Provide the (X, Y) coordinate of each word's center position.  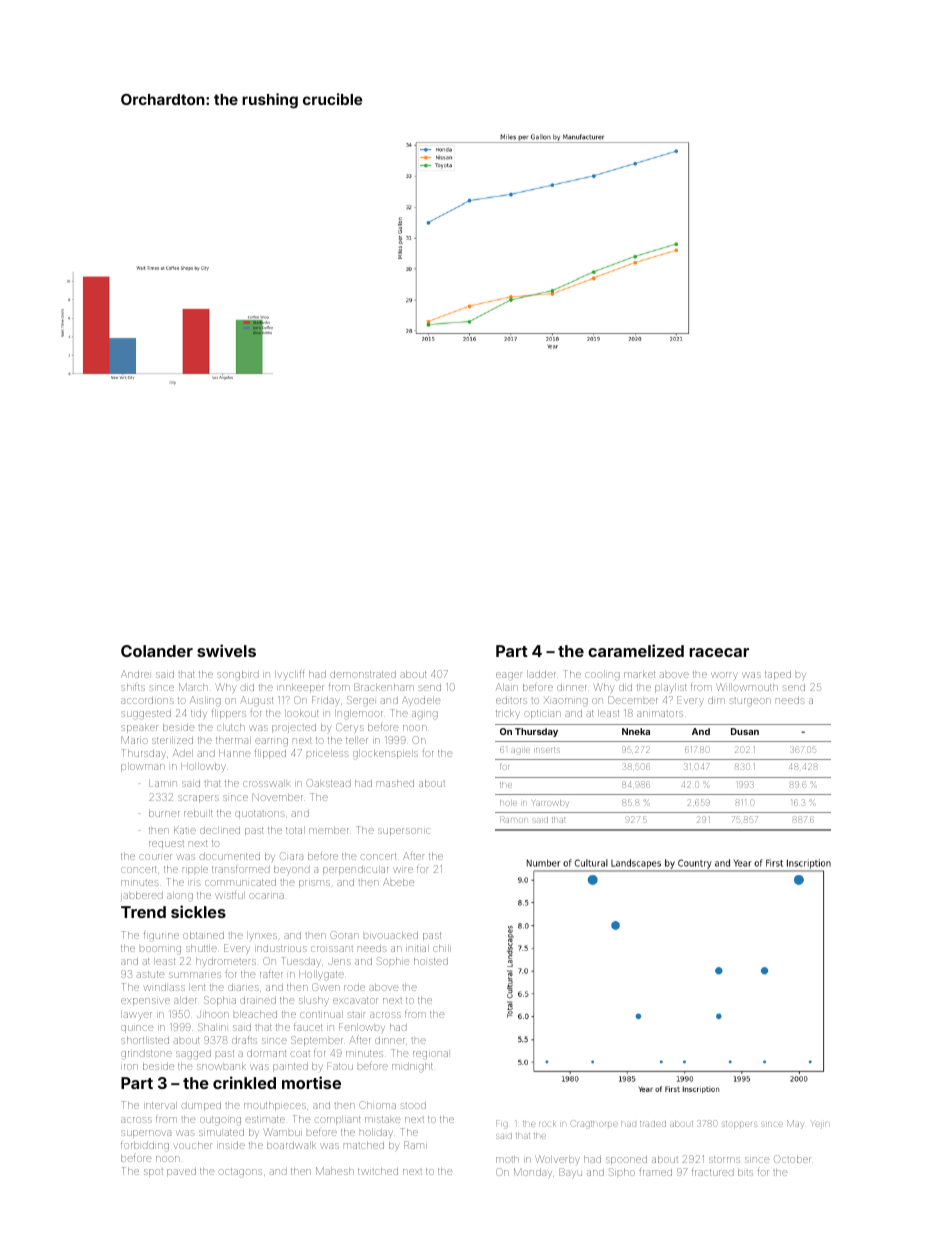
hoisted (431, 961)
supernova (146, 1134)
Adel (183, 753)
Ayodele (421, 701)
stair (356, 1015)
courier (156, 857)
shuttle (201, 948)
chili (442, 948)
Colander (157, 651)
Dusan (745, 731)
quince (137, 1029)
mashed (395, 783)
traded (653, 1124)
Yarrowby (550, 804)
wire (404, 870)
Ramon (514, 820)
